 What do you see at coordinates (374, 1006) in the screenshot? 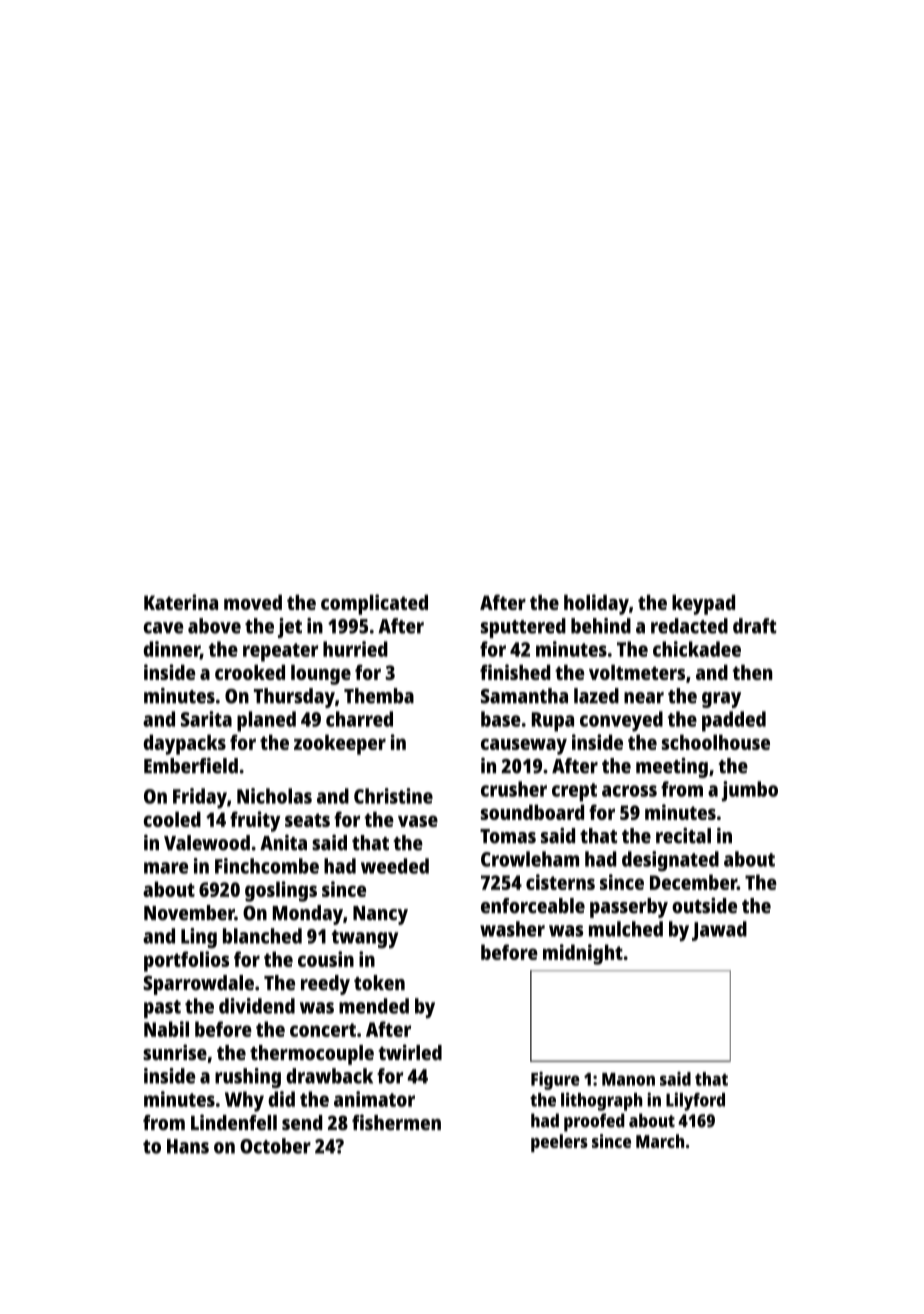
I see `mended` at bounding box center [374, 1006].
